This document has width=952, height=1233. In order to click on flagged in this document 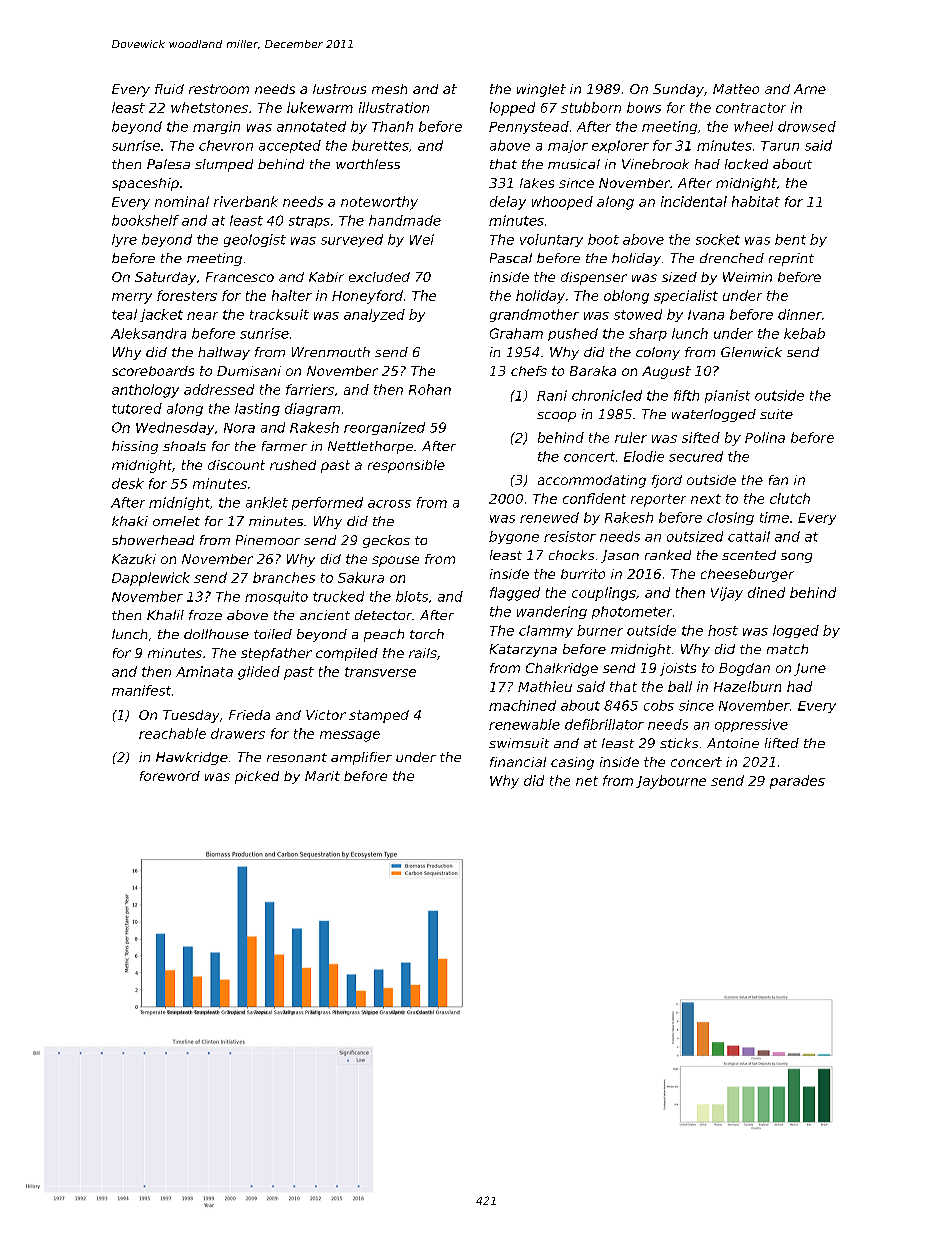, I will do `click(515, 594)`.
